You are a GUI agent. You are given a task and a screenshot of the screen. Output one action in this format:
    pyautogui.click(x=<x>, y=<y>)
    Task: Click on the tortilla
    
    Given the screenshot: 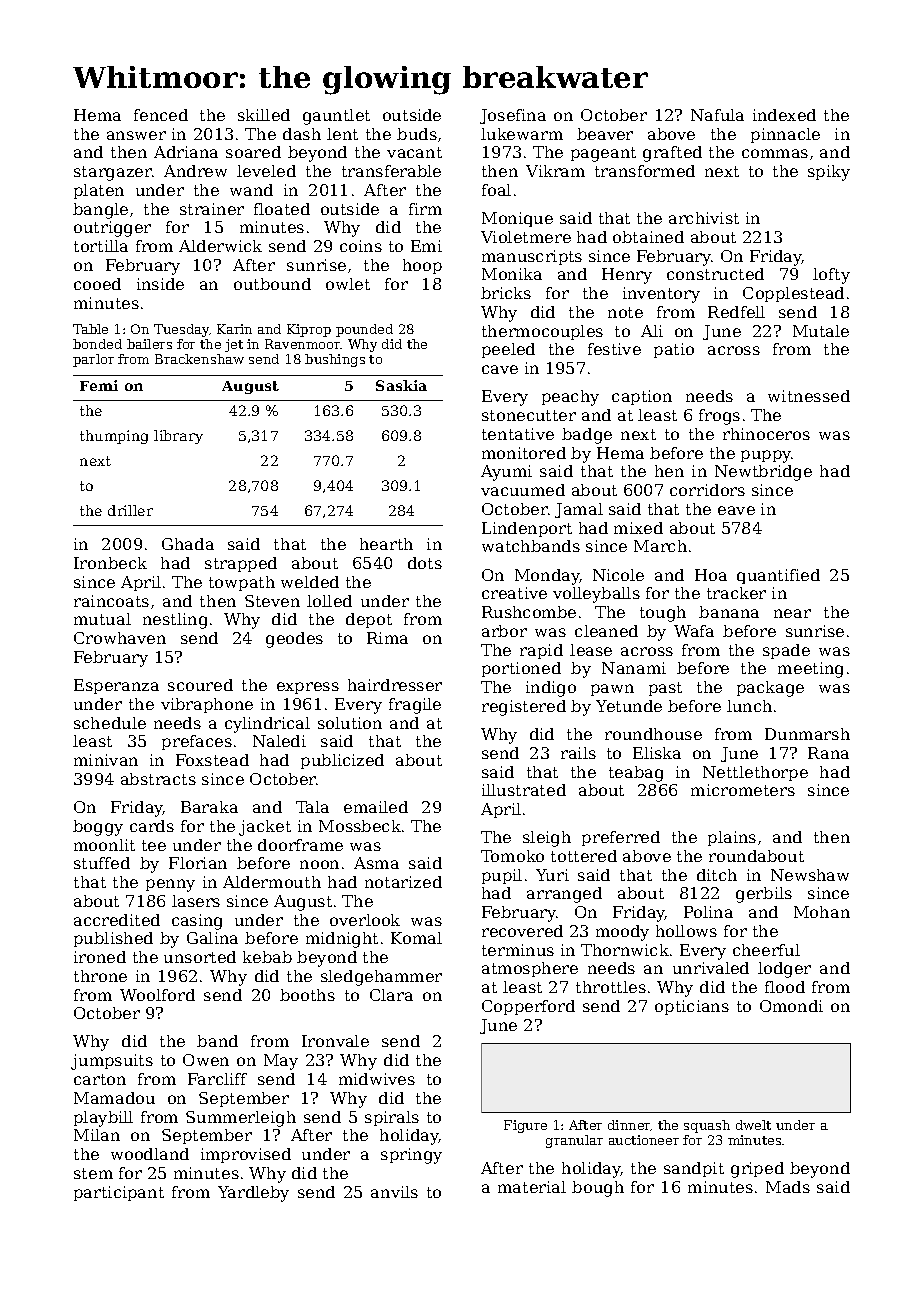 What is the action you would take?
    pyautogui.click(x=101, y=246)
